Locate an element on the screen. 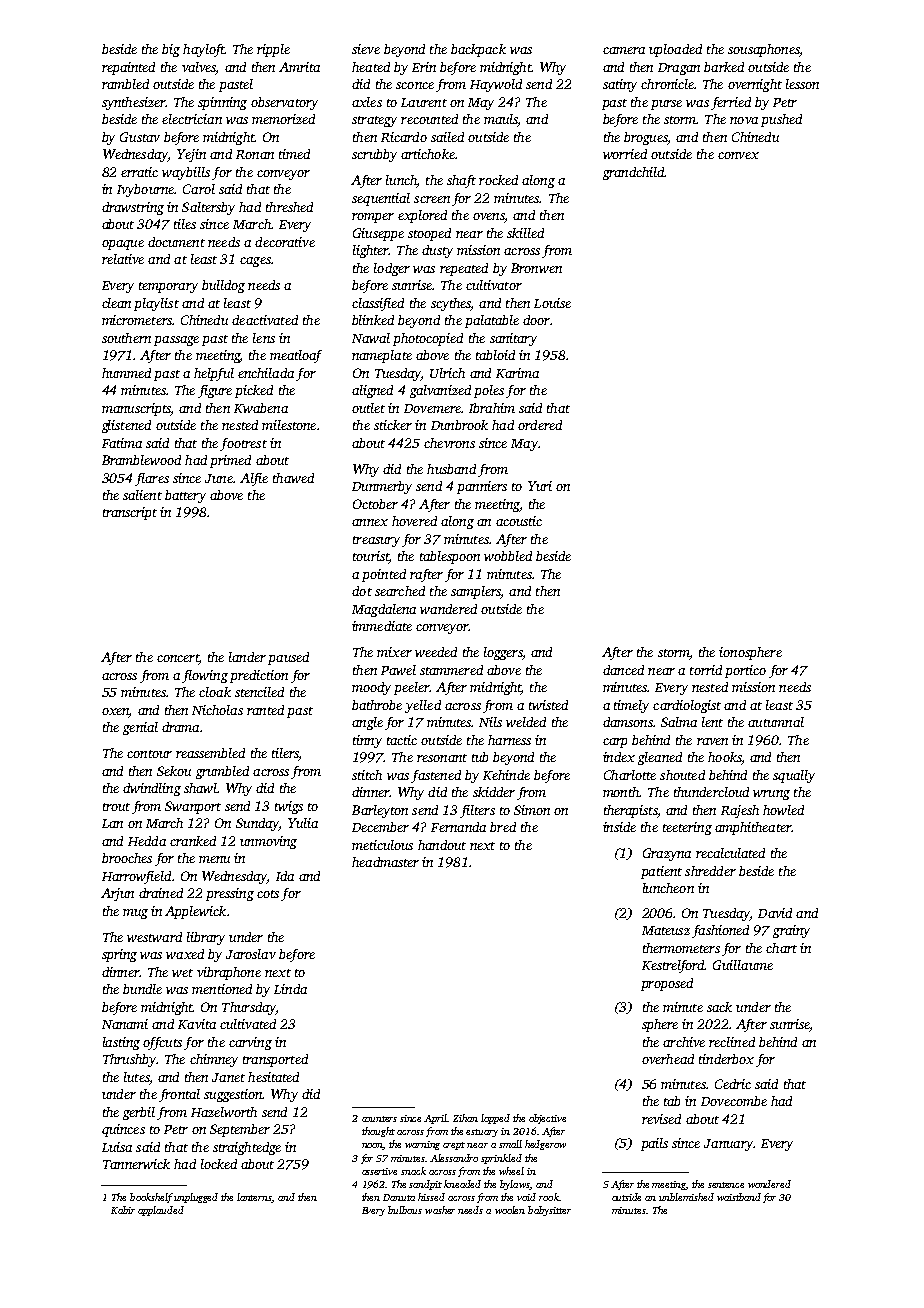 This screenshot has height=1308, width=924. ripple is located at coordinates (273, 50).
